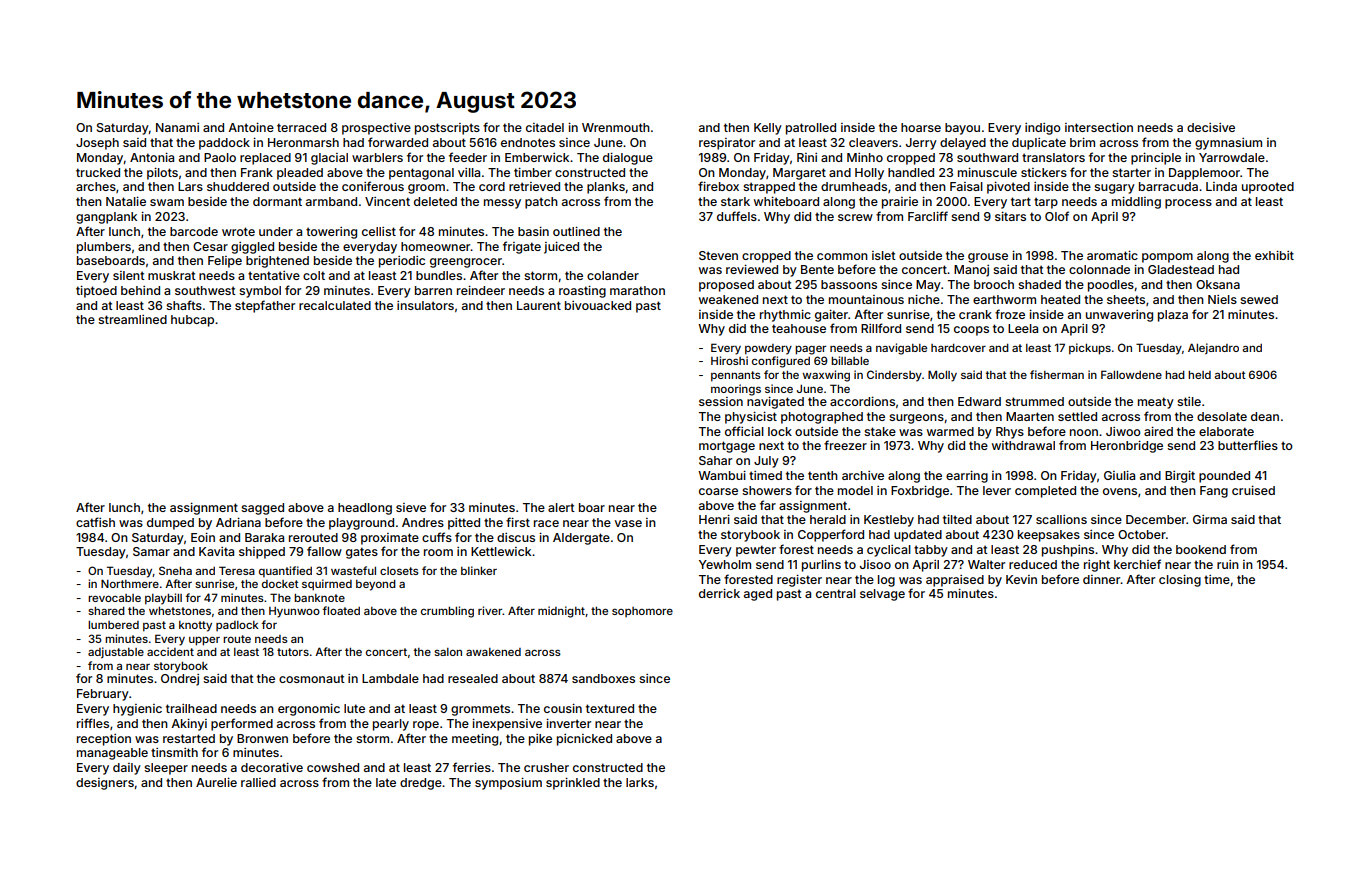 Image resolution: width=1372 pixels, height=887 pixels. Describe the element at coordinates (561, 507) in the screenshot. I see `alert` at that location.
